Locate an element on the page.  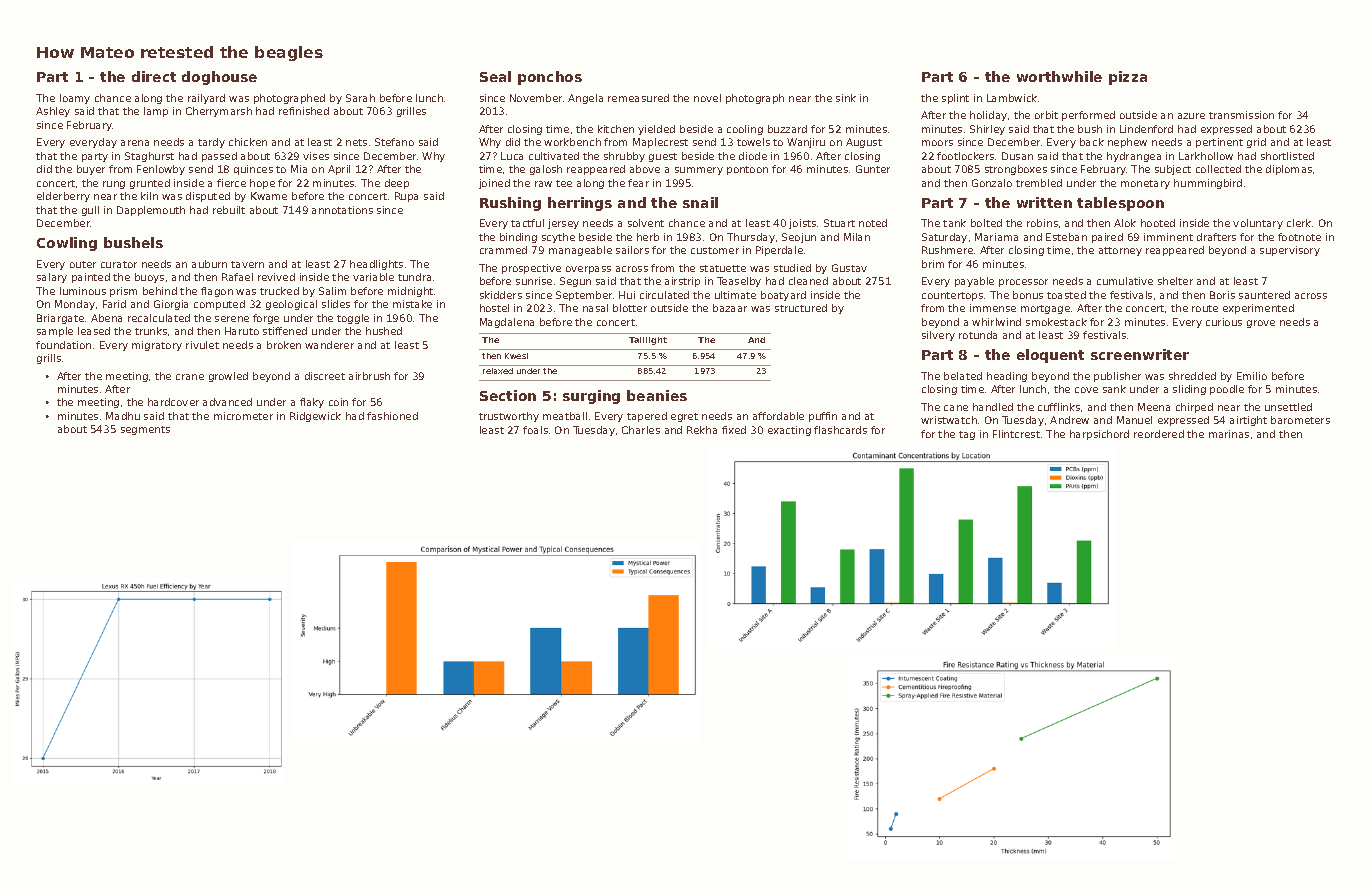
Madhu is located at coordinates (123, 416).
